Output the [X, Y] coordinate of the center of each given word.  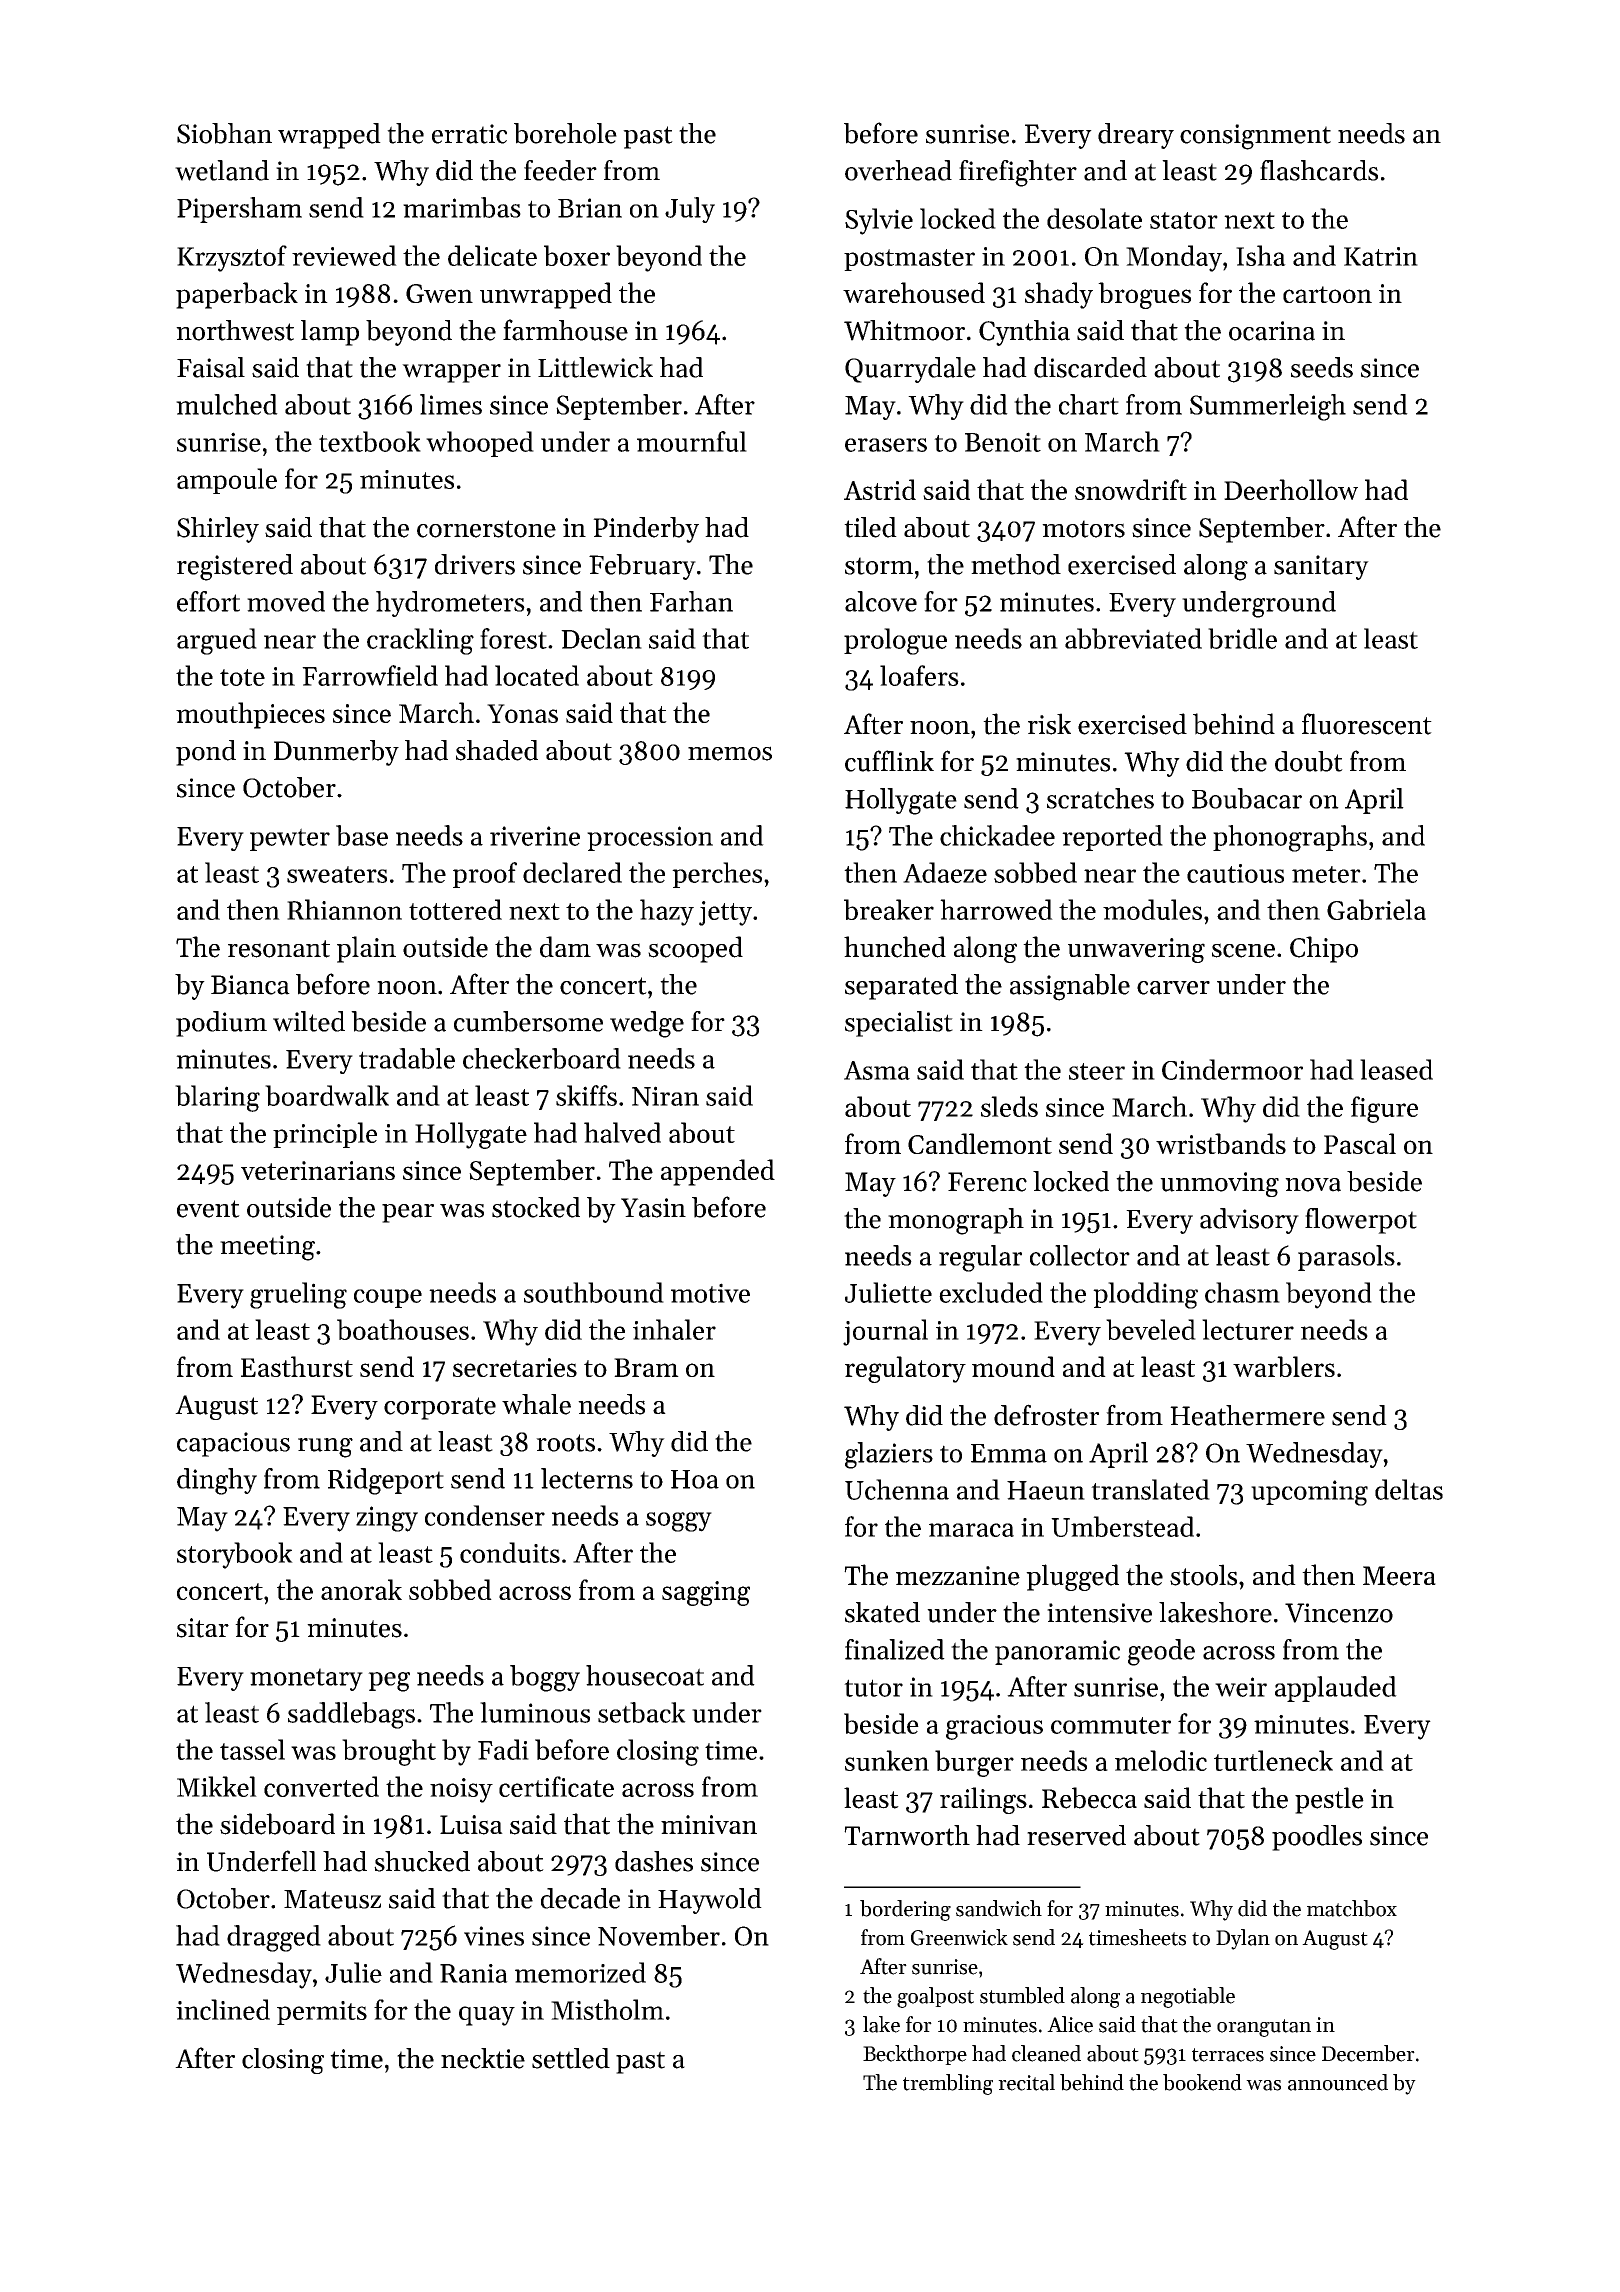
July [690, 210]
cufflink [889, 761]
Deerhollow [1291, 489]
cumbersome [528, 1021]
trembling [948, 2084]
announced [1338, 2082]
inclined [223, 2009]
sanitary [1321, 567]
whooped [480, 444]
